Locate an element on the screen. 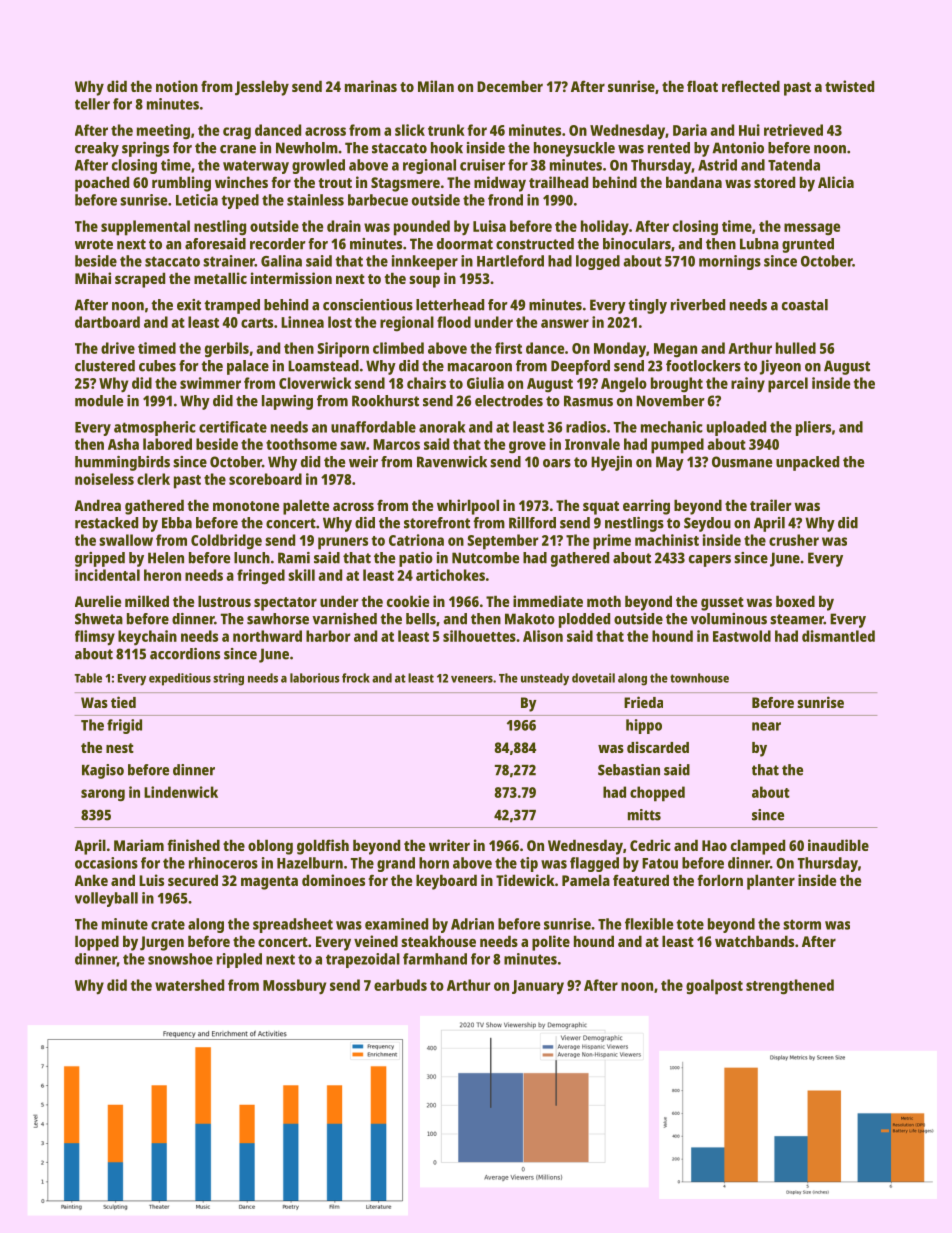 The height and width of the screenshot is (1233, 952). Alison is located at coordinates (543, 636).
